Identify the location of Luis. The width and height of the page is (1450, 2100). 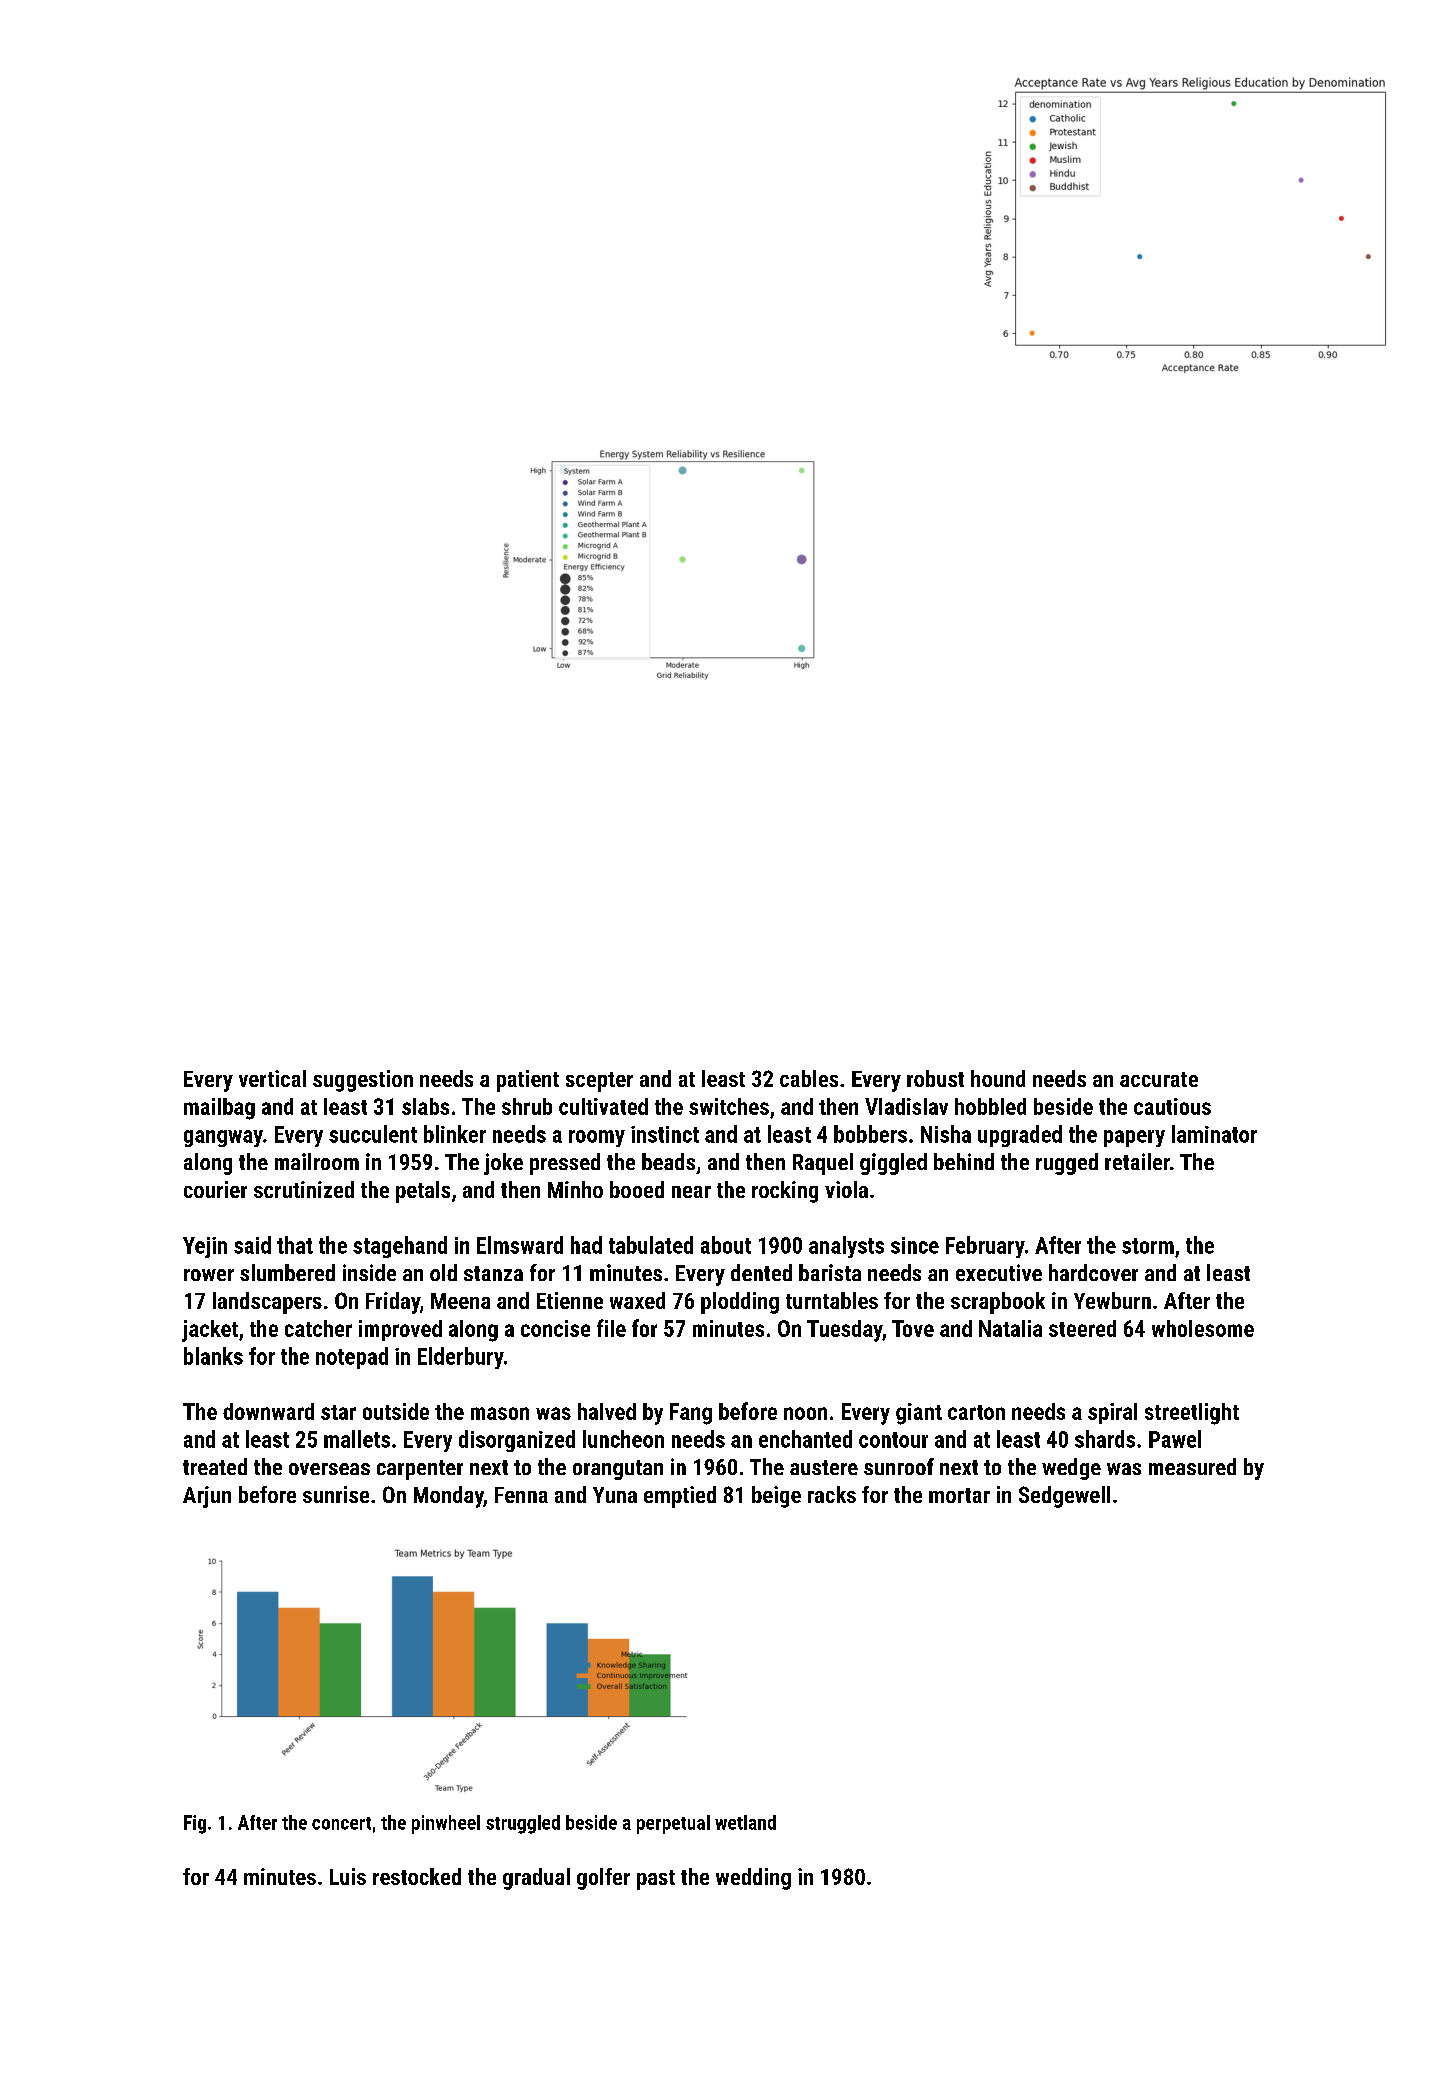
(348, 1876).
